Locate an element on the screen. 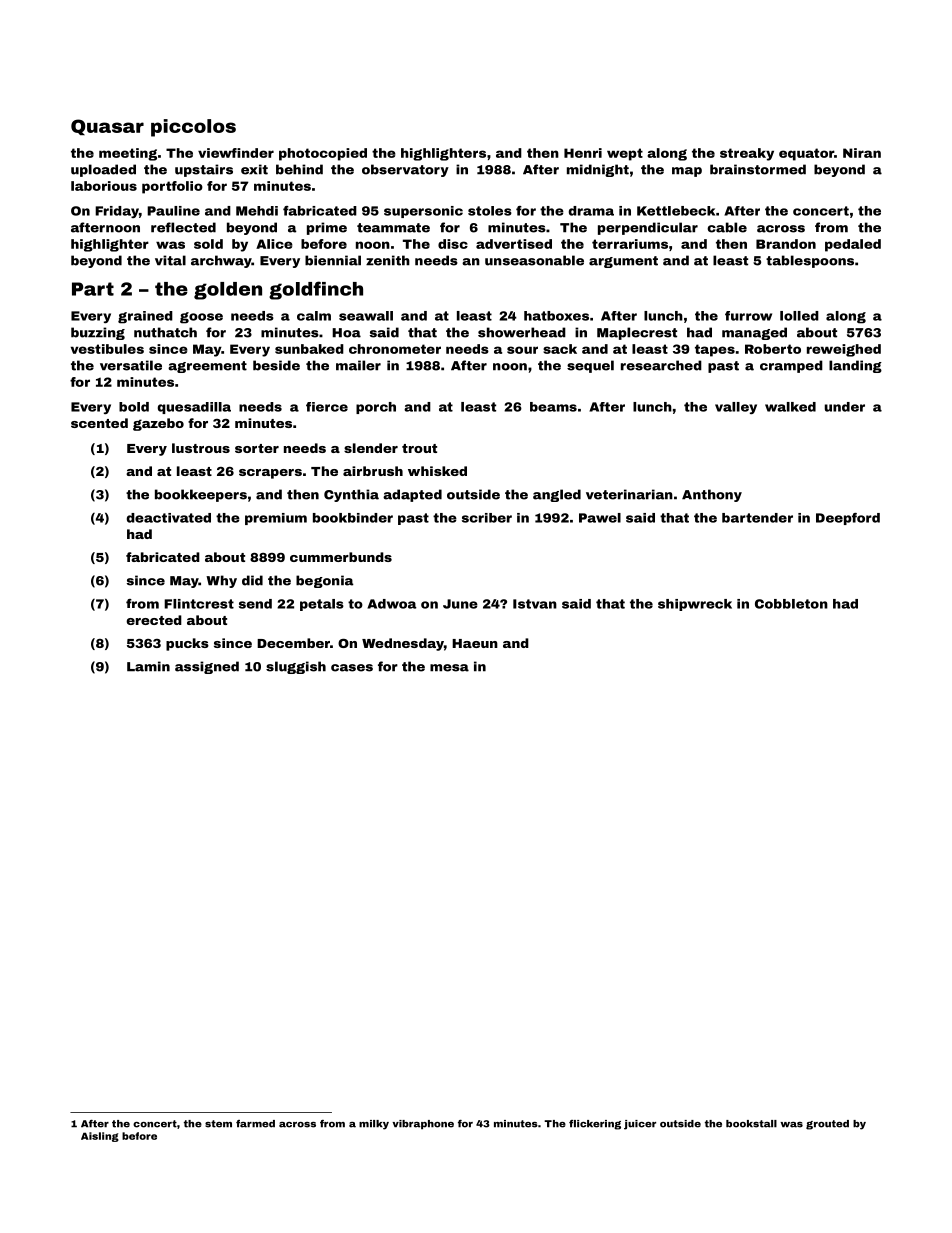 The width and height of the screenshot is (952, 1233). cramped is located at coordinates (791, 366).
